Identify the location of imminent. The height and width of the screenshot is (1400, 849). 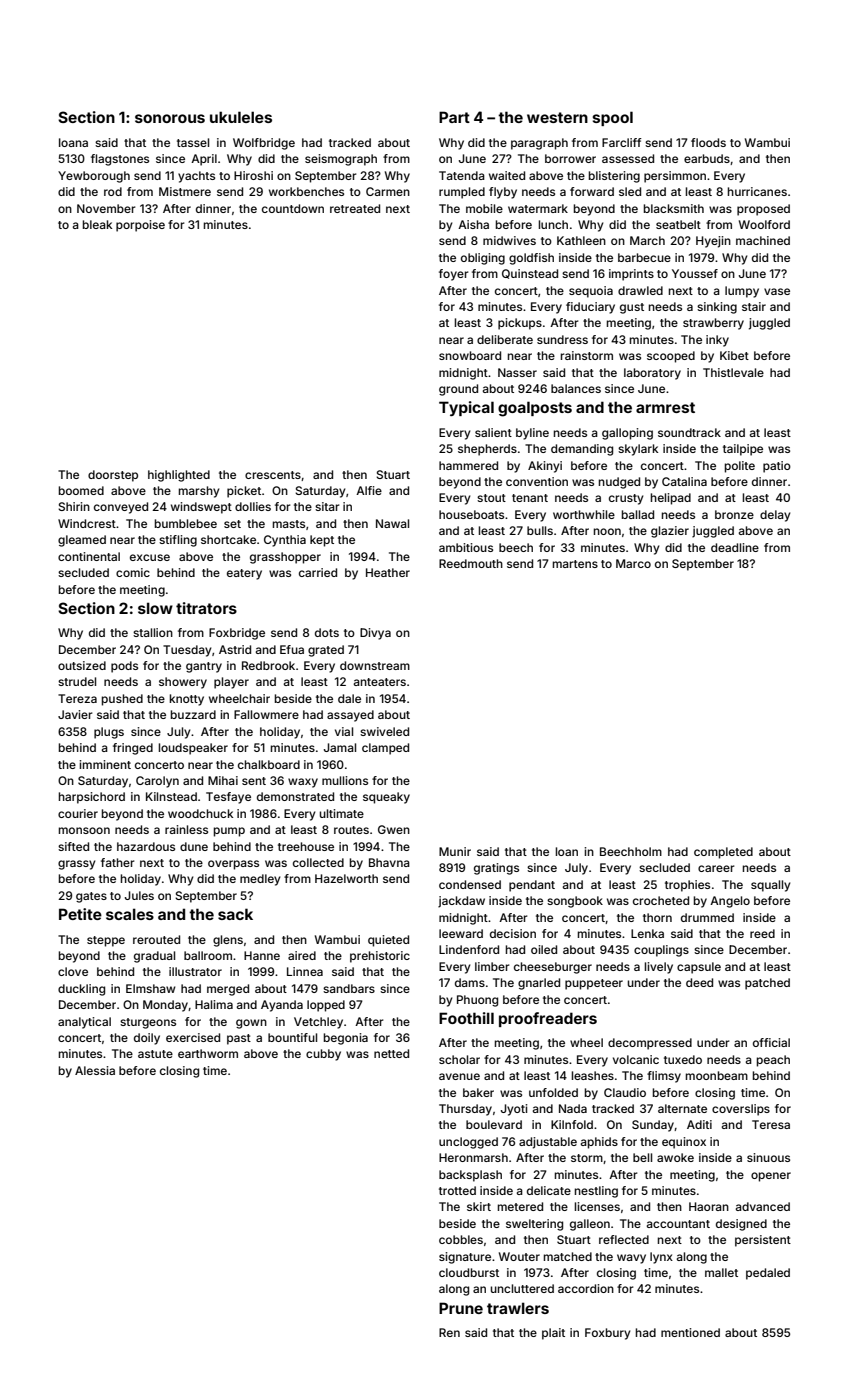
(105, 764).
